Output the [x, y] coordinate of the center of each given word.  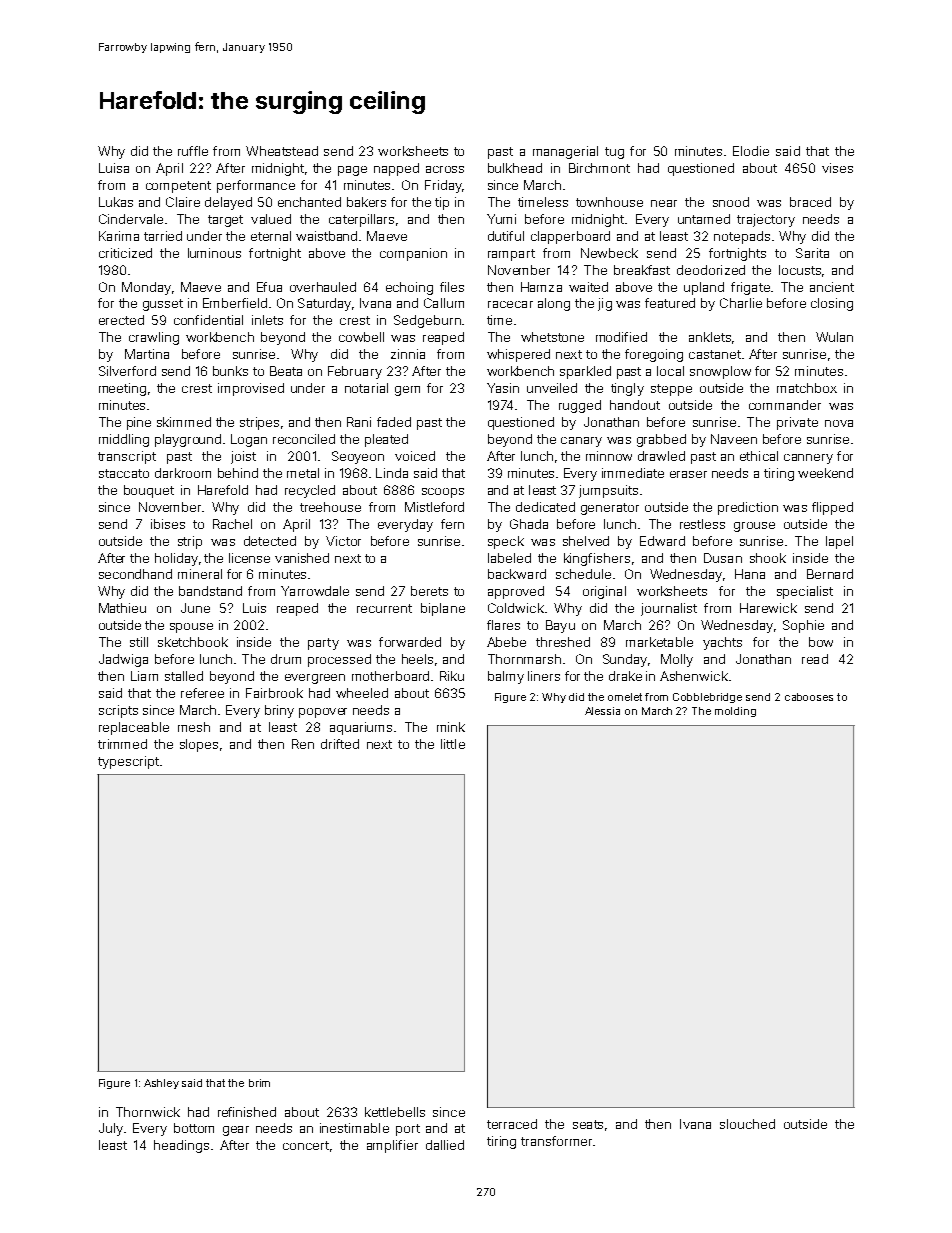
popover [323, 713]
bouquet [149, 491]
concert [306, 1145]
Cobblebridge [707, 698]
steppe [671, 390]
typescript [128, 762]
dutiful [506, 236]
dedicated [545, 507]
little [453, 744]
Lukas [116, 202]
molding [735, 712]
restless [702, 524]
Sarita [812, 253]
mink [451, 727]
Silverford [127, 371]
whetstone [552, 337]
